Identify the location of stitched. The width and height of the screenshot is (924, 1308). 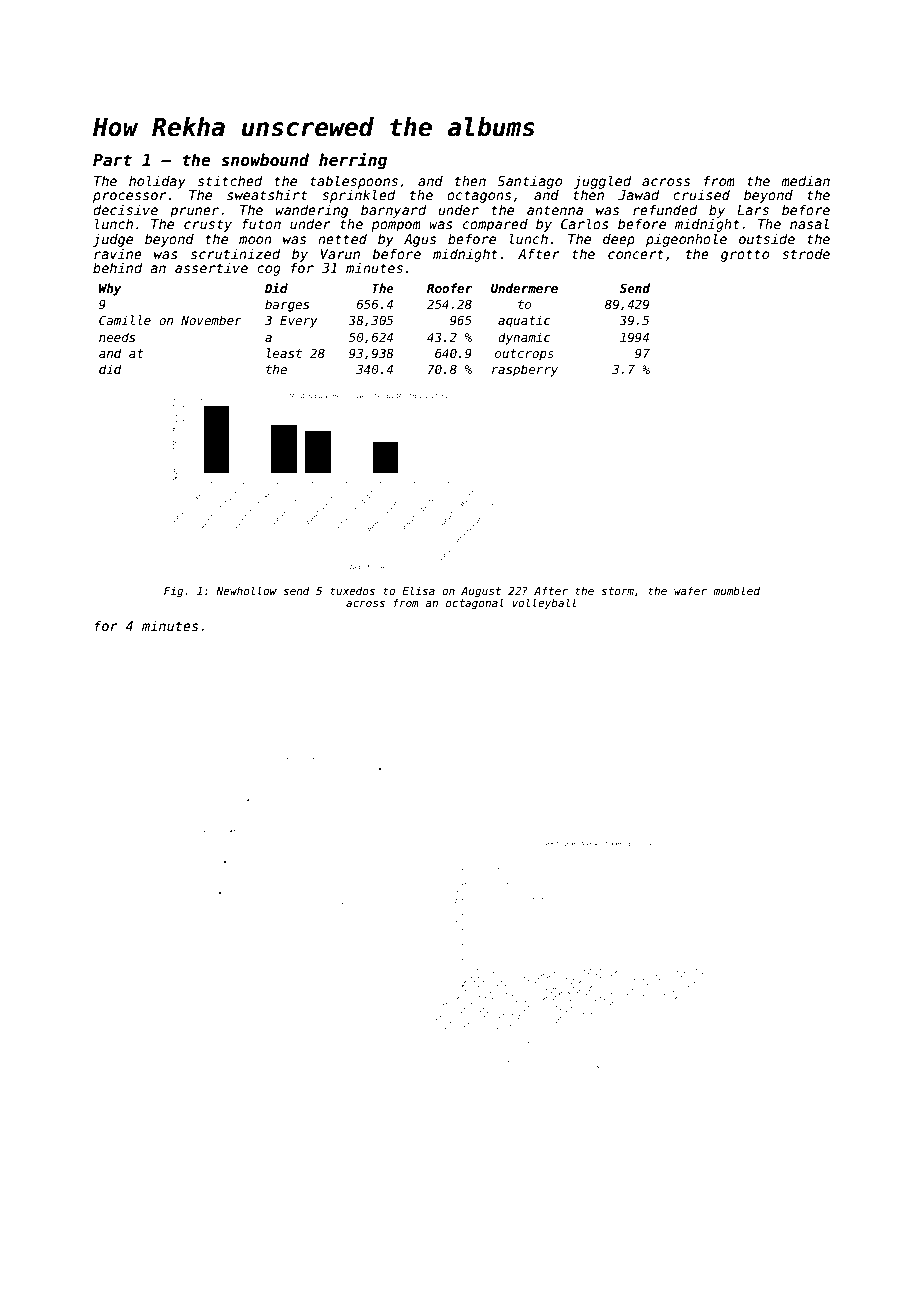
(230, 180).
